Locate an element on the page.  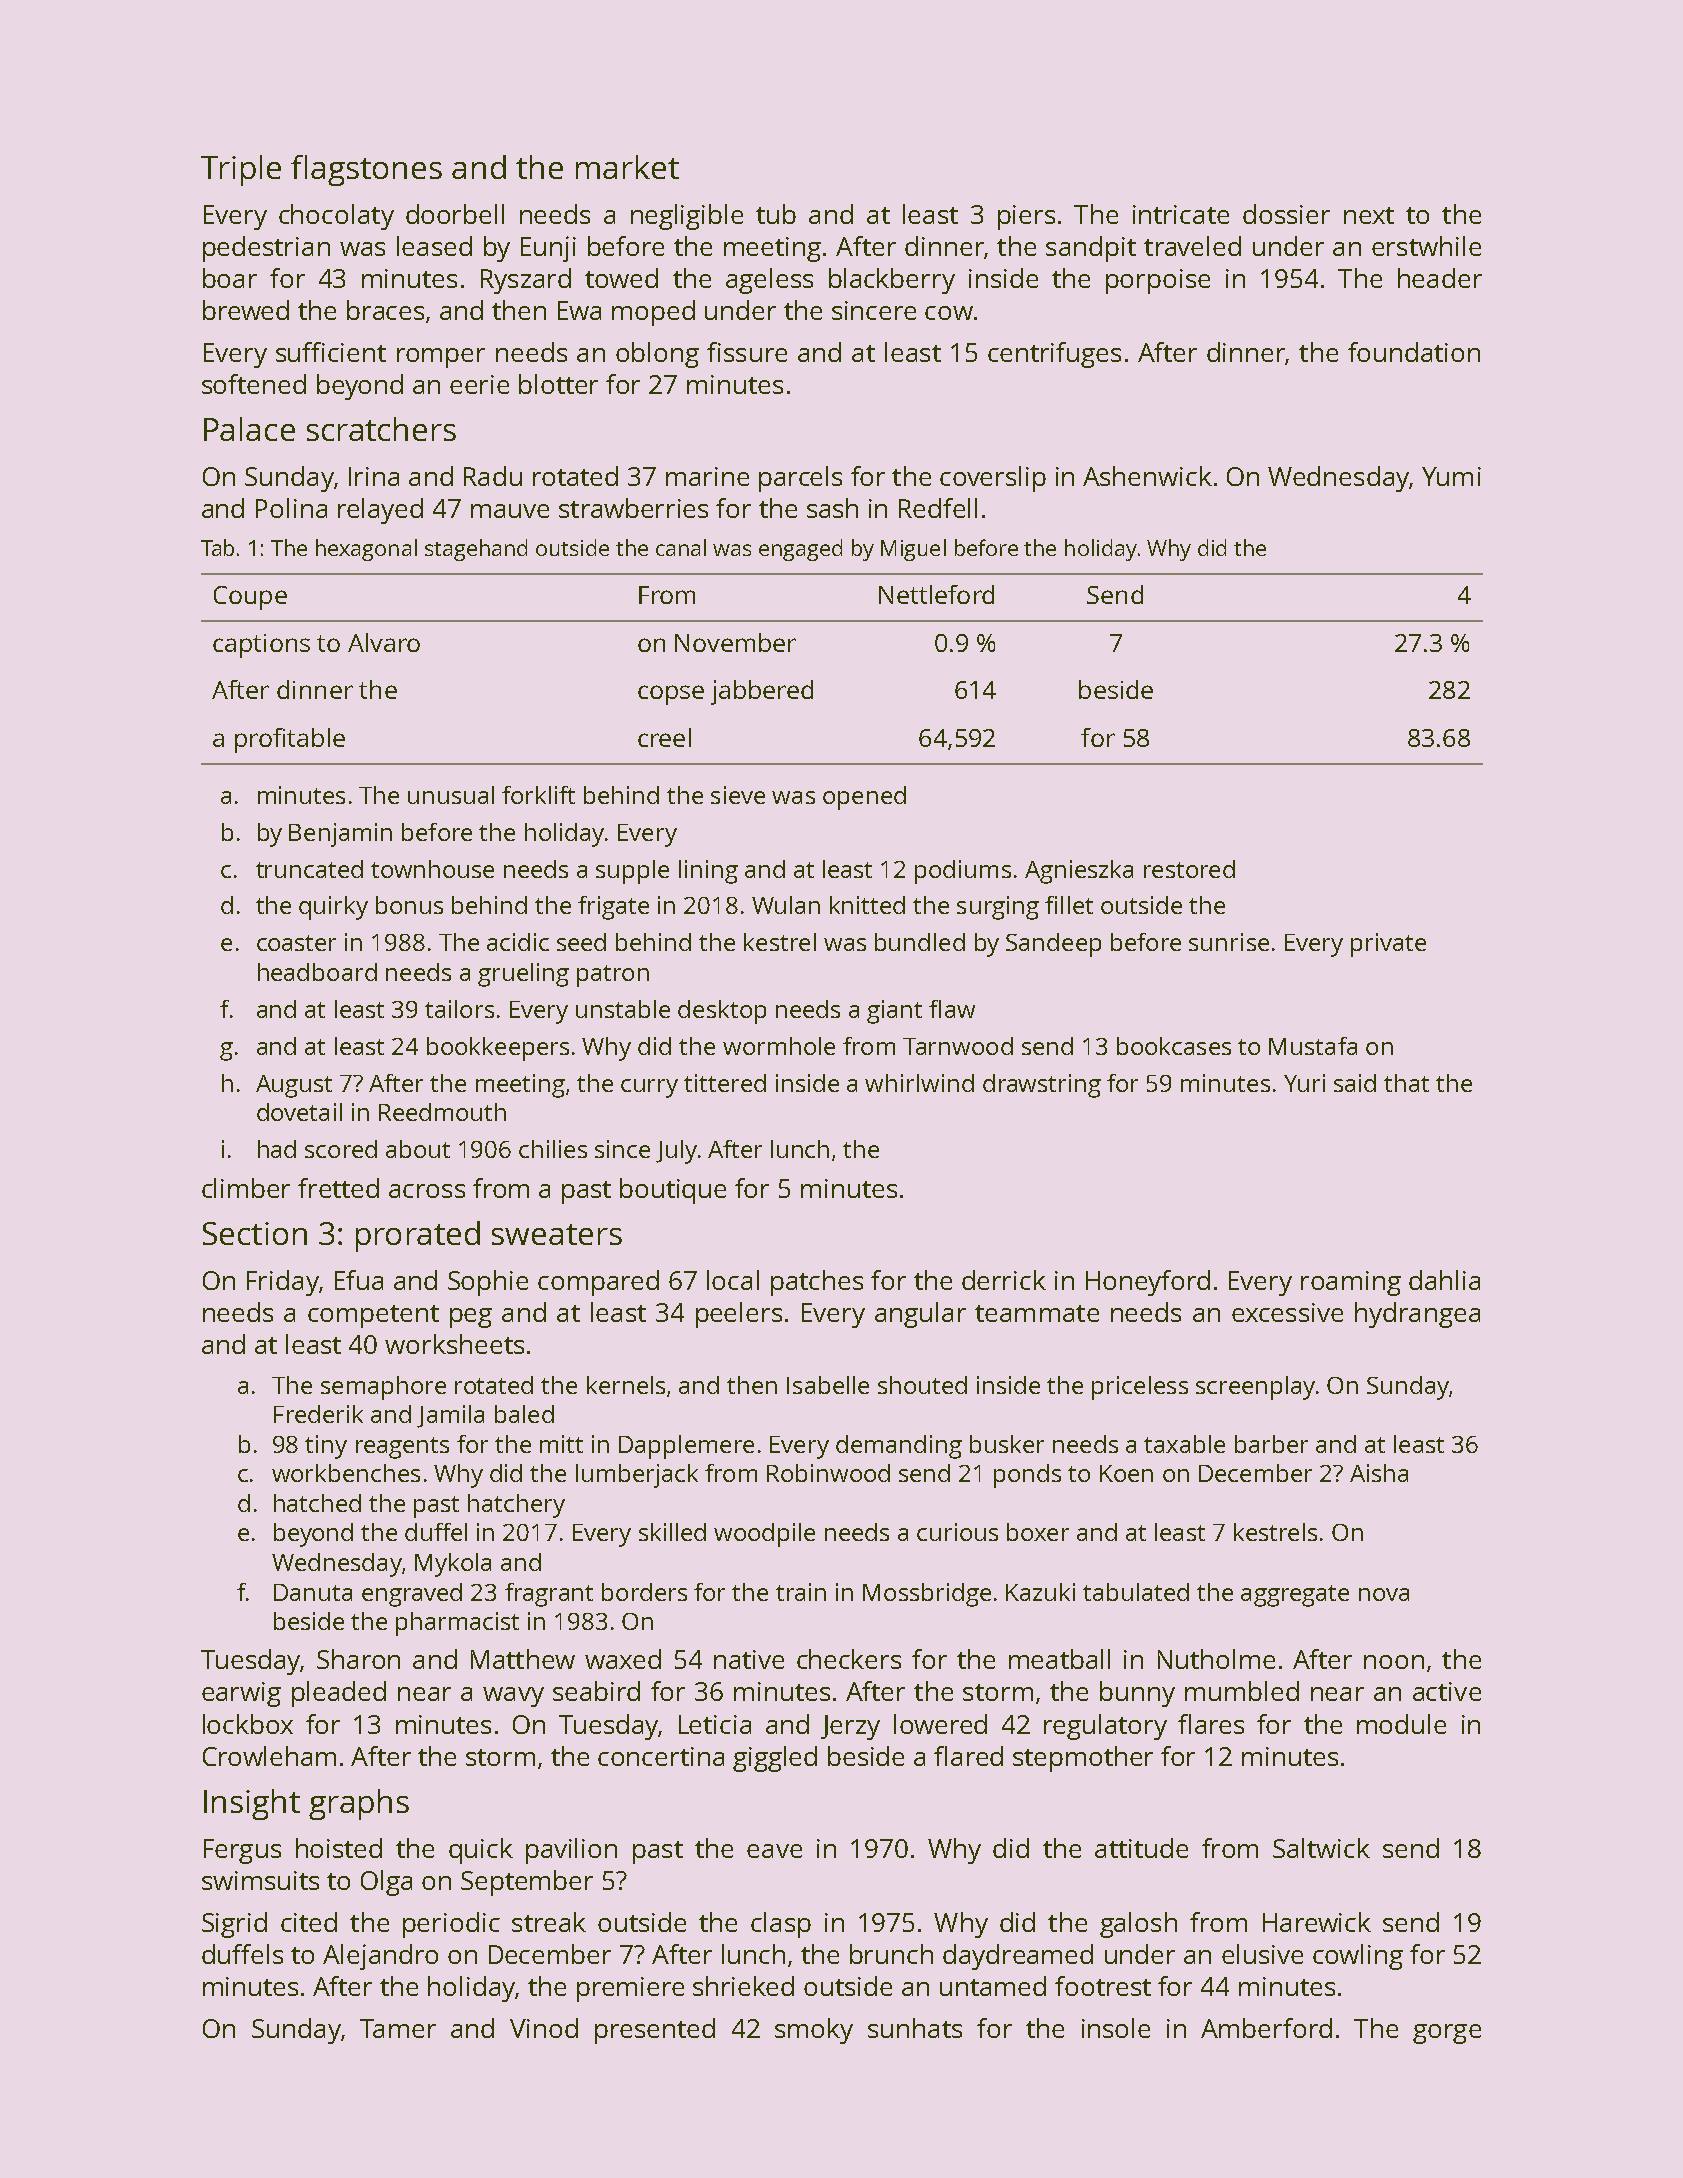
August is located at coordinates (294, 1086).
